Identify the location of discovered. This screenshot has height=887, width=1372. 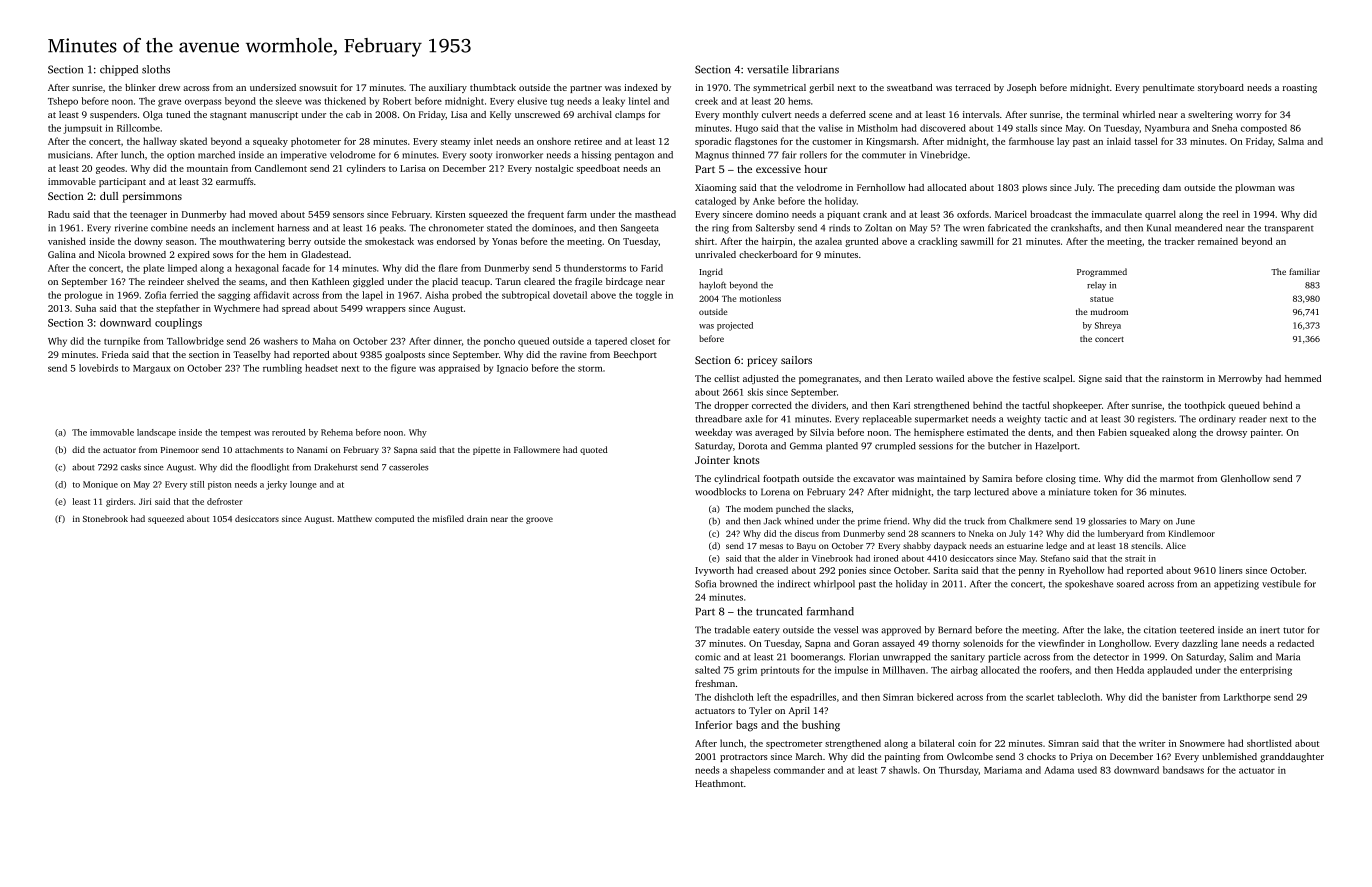
(943, 128).
